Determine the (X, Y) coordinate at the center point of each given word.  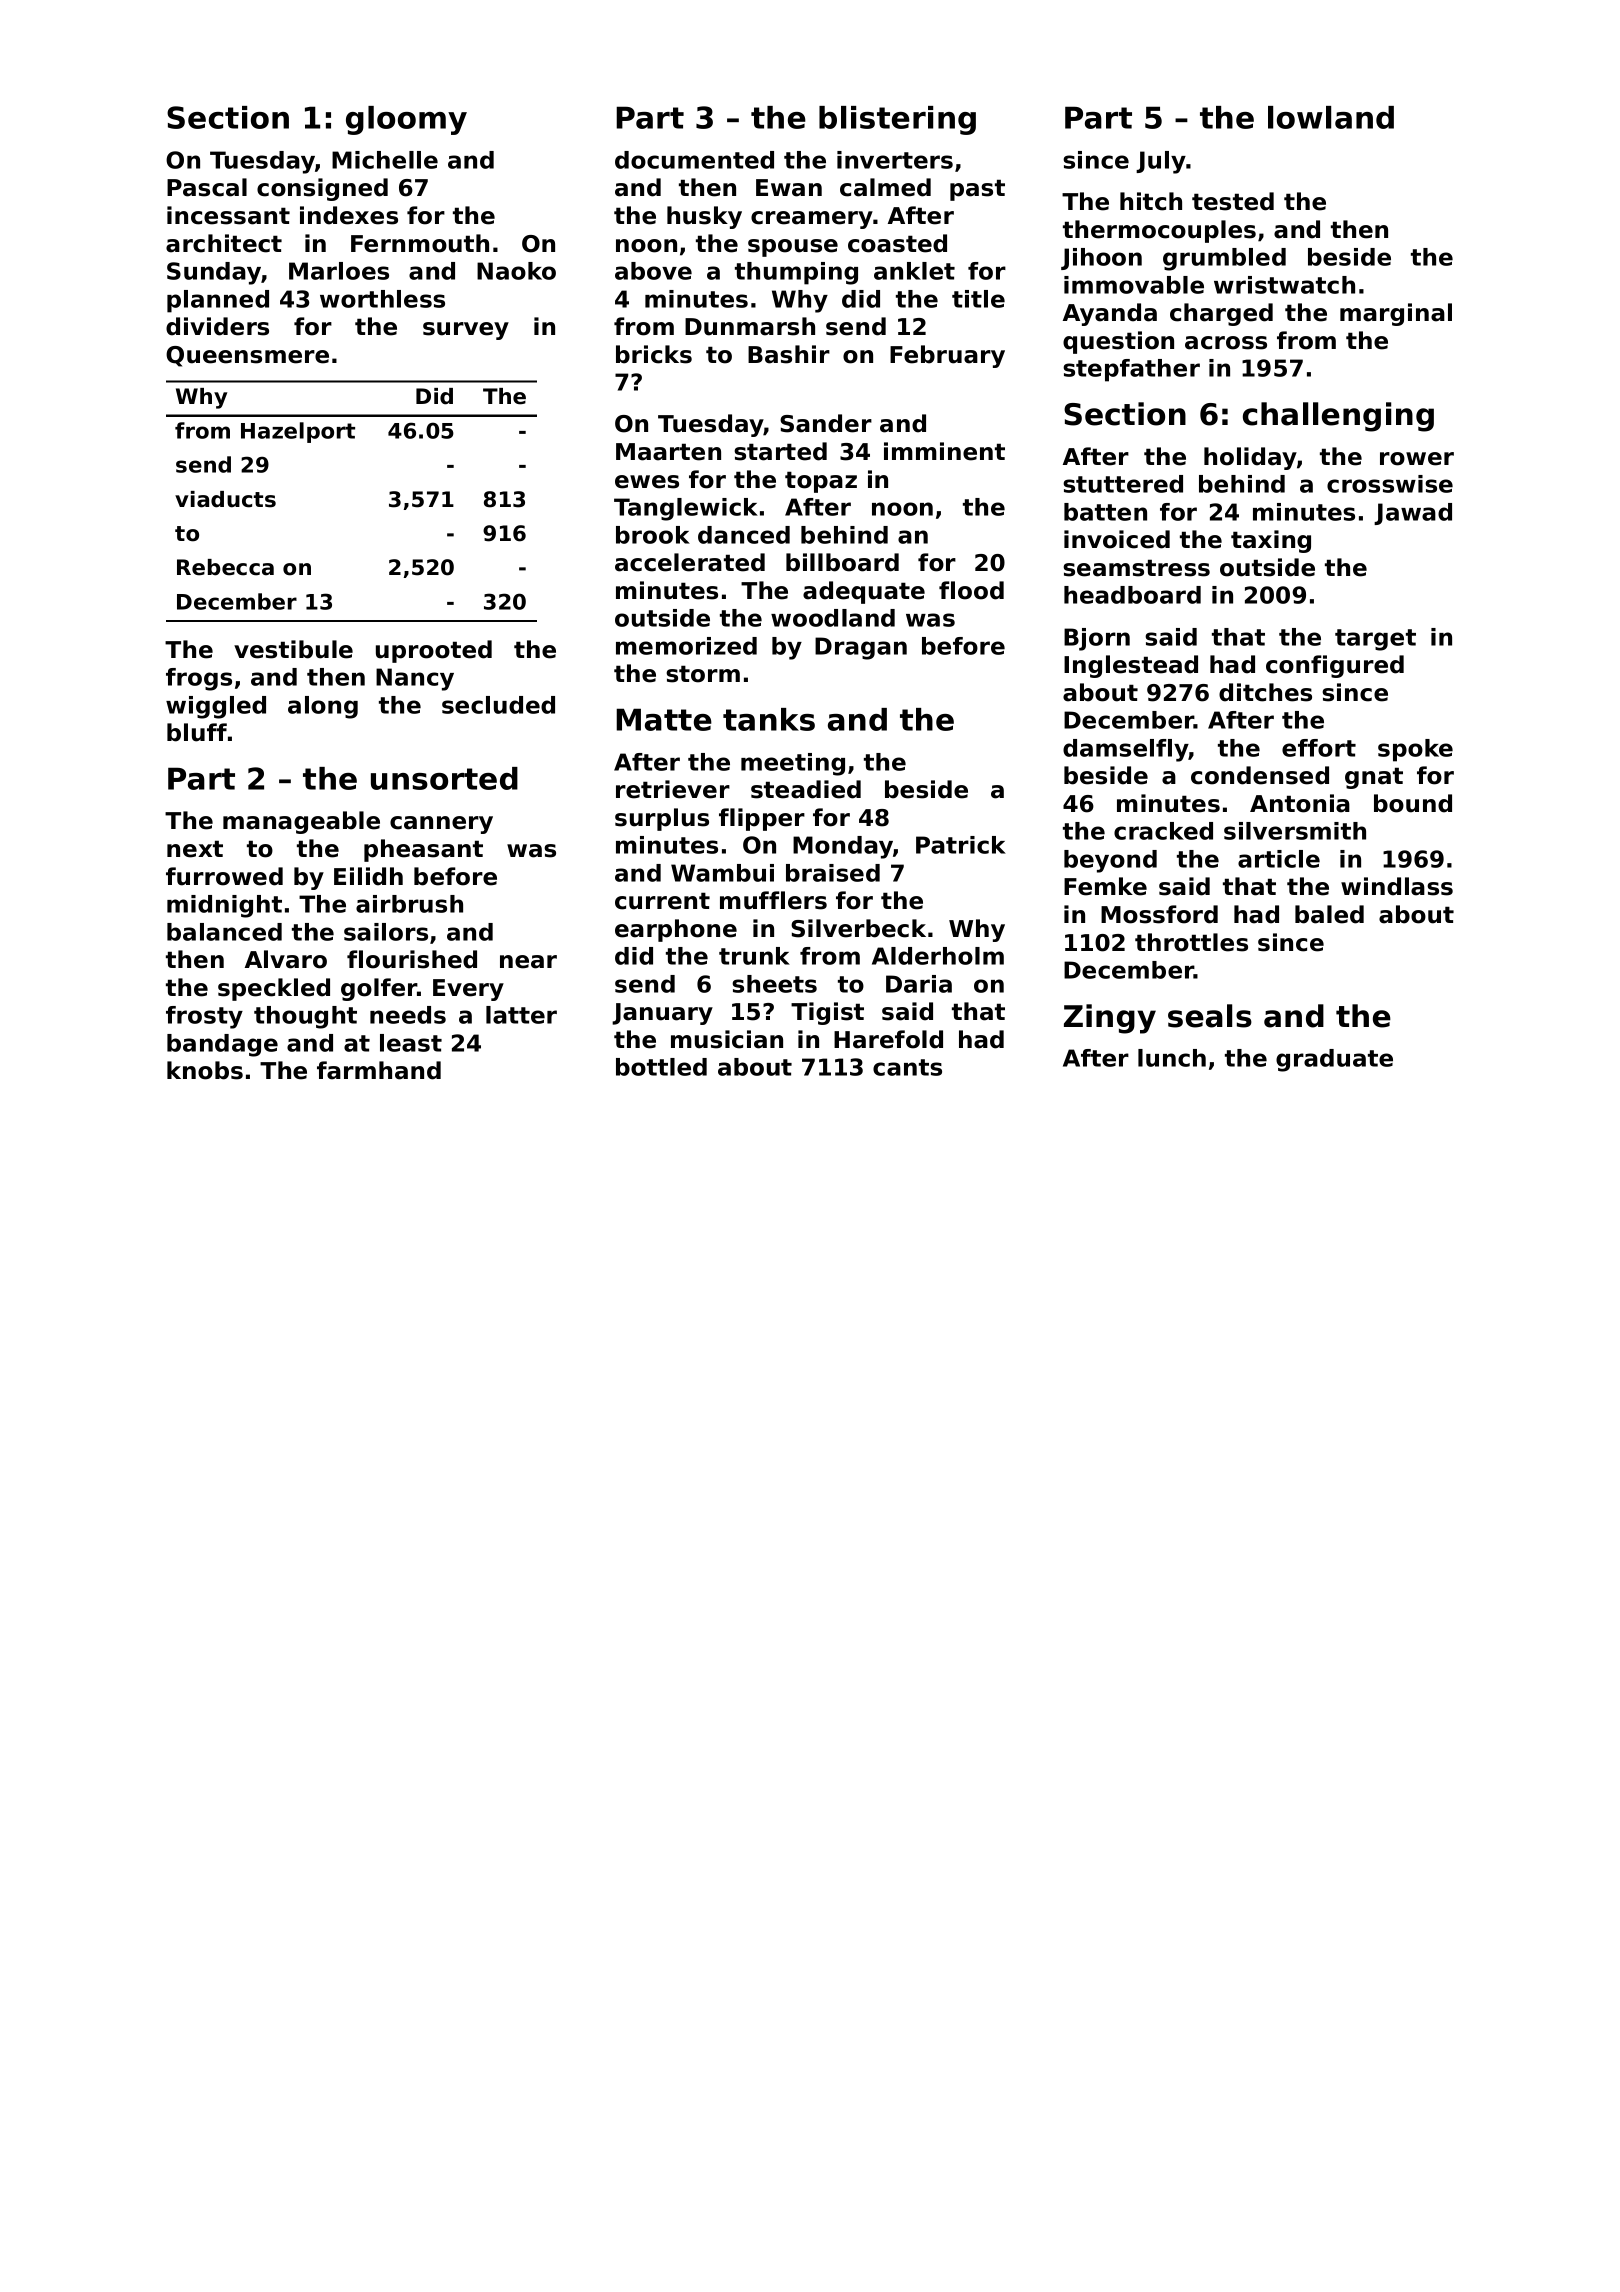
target (1375, 640)
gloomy (406, 120)
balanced (224, 932)
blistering (897, 120)
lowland (1331, 117)
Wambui (722, 873)
